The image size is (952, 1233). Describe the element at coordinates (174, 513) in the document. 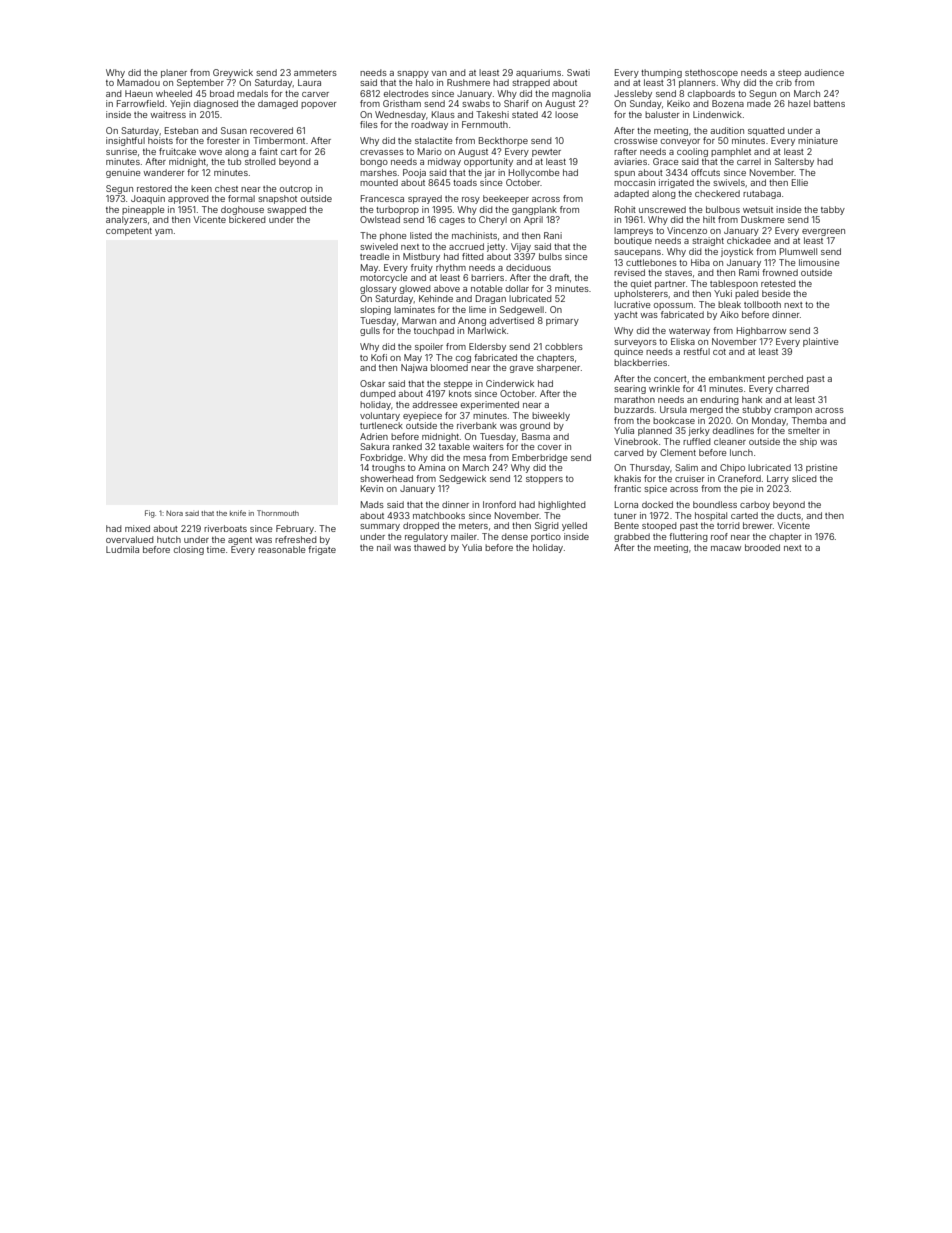

I see `Nora` at that location.
